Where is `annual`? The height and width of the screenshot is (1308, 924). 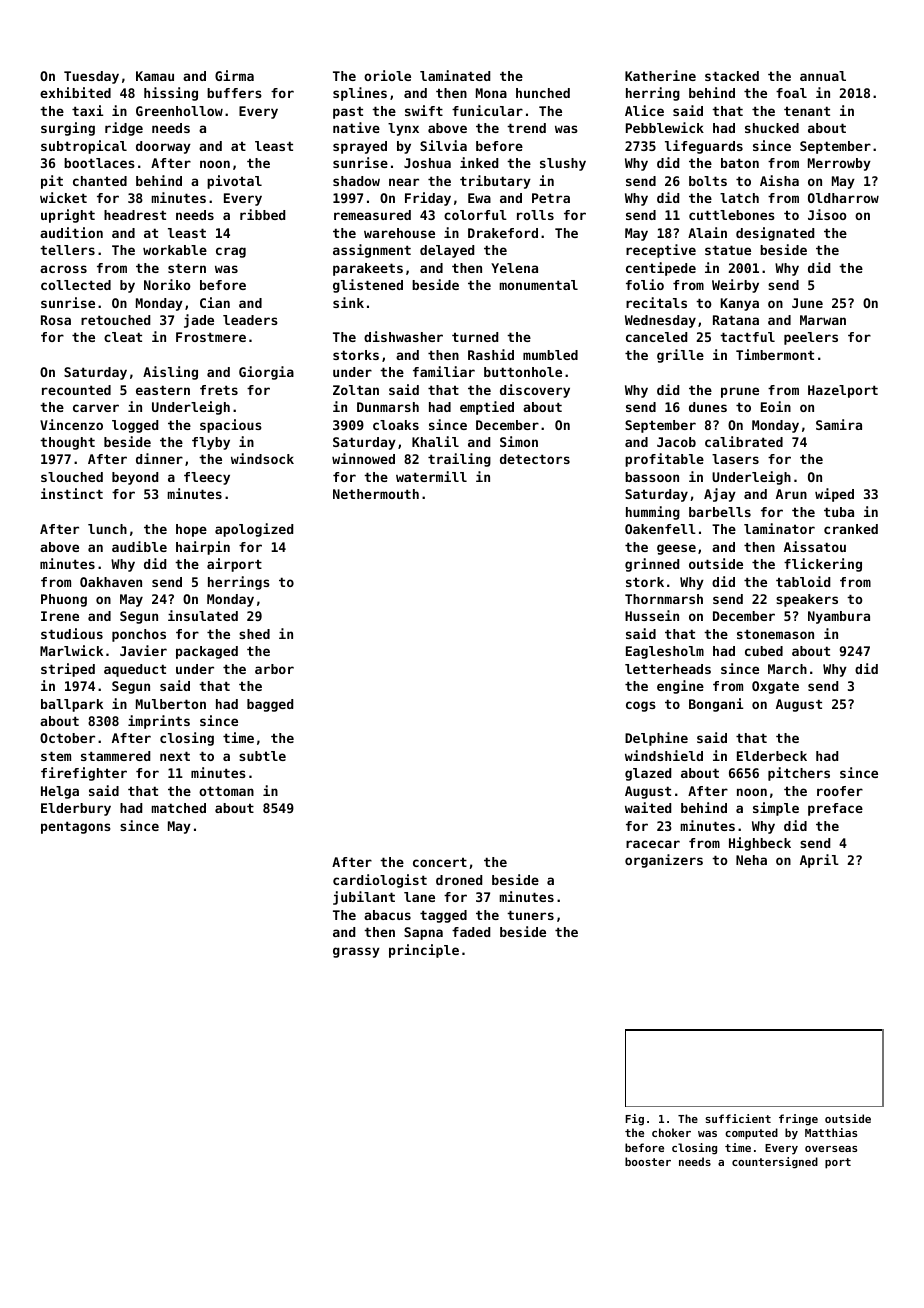
annual is located at coordinates (823, 76).
